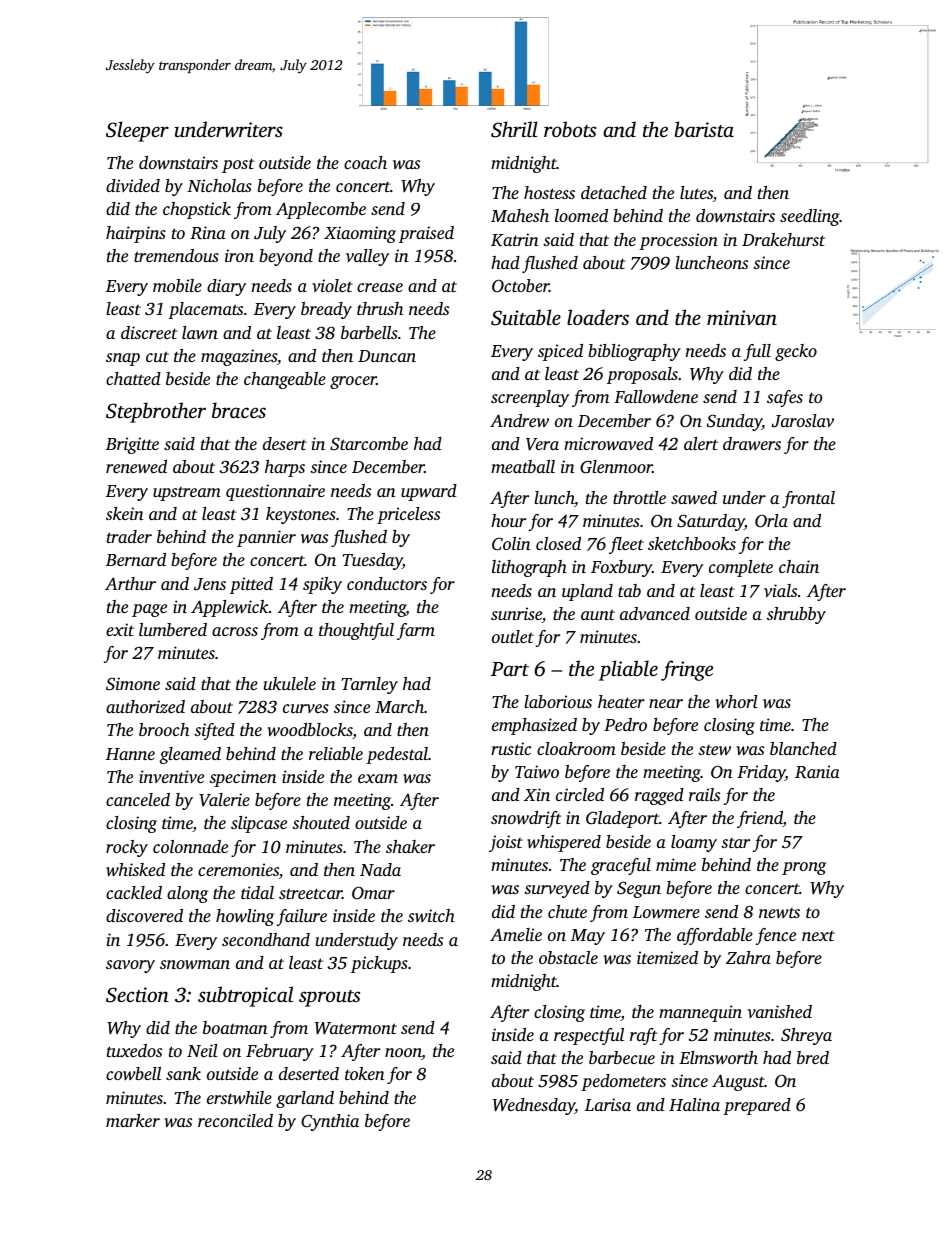 This page has width=952, height=1233. I want to click on hairpins, so click(136, 234).
